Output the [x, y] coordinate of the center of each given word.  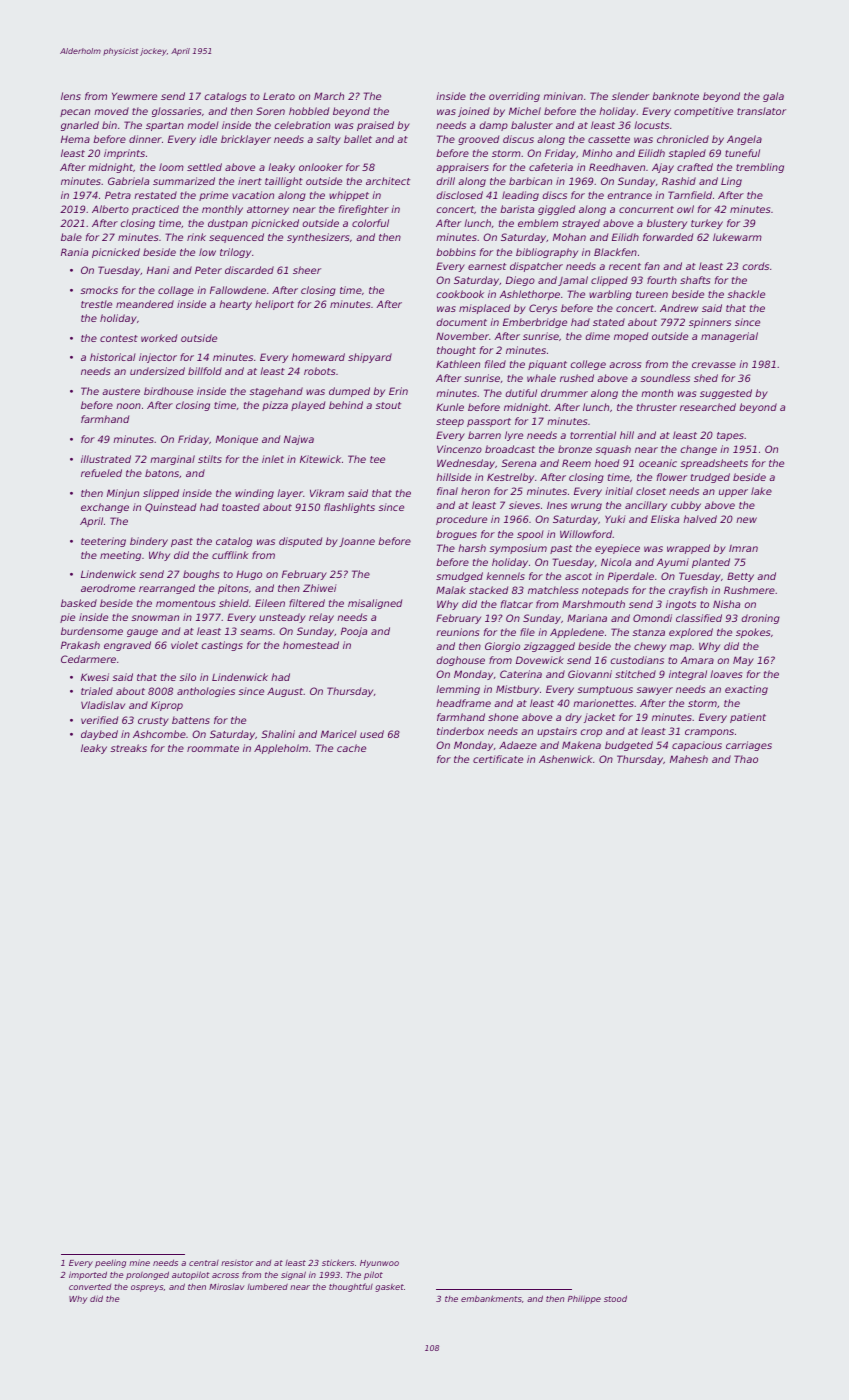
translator [761, 111]
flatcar [517, 604]
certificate [498, 759]
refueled [101, 473]
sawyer [654, 691]
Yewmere [134, 96]
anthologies [206, 692]
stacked [488, 590]
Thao [746, 759]
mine [139, 1262]
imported [88, 1275]
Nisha [726, 604]
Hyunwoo [379, 1264]
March [329, 96]
